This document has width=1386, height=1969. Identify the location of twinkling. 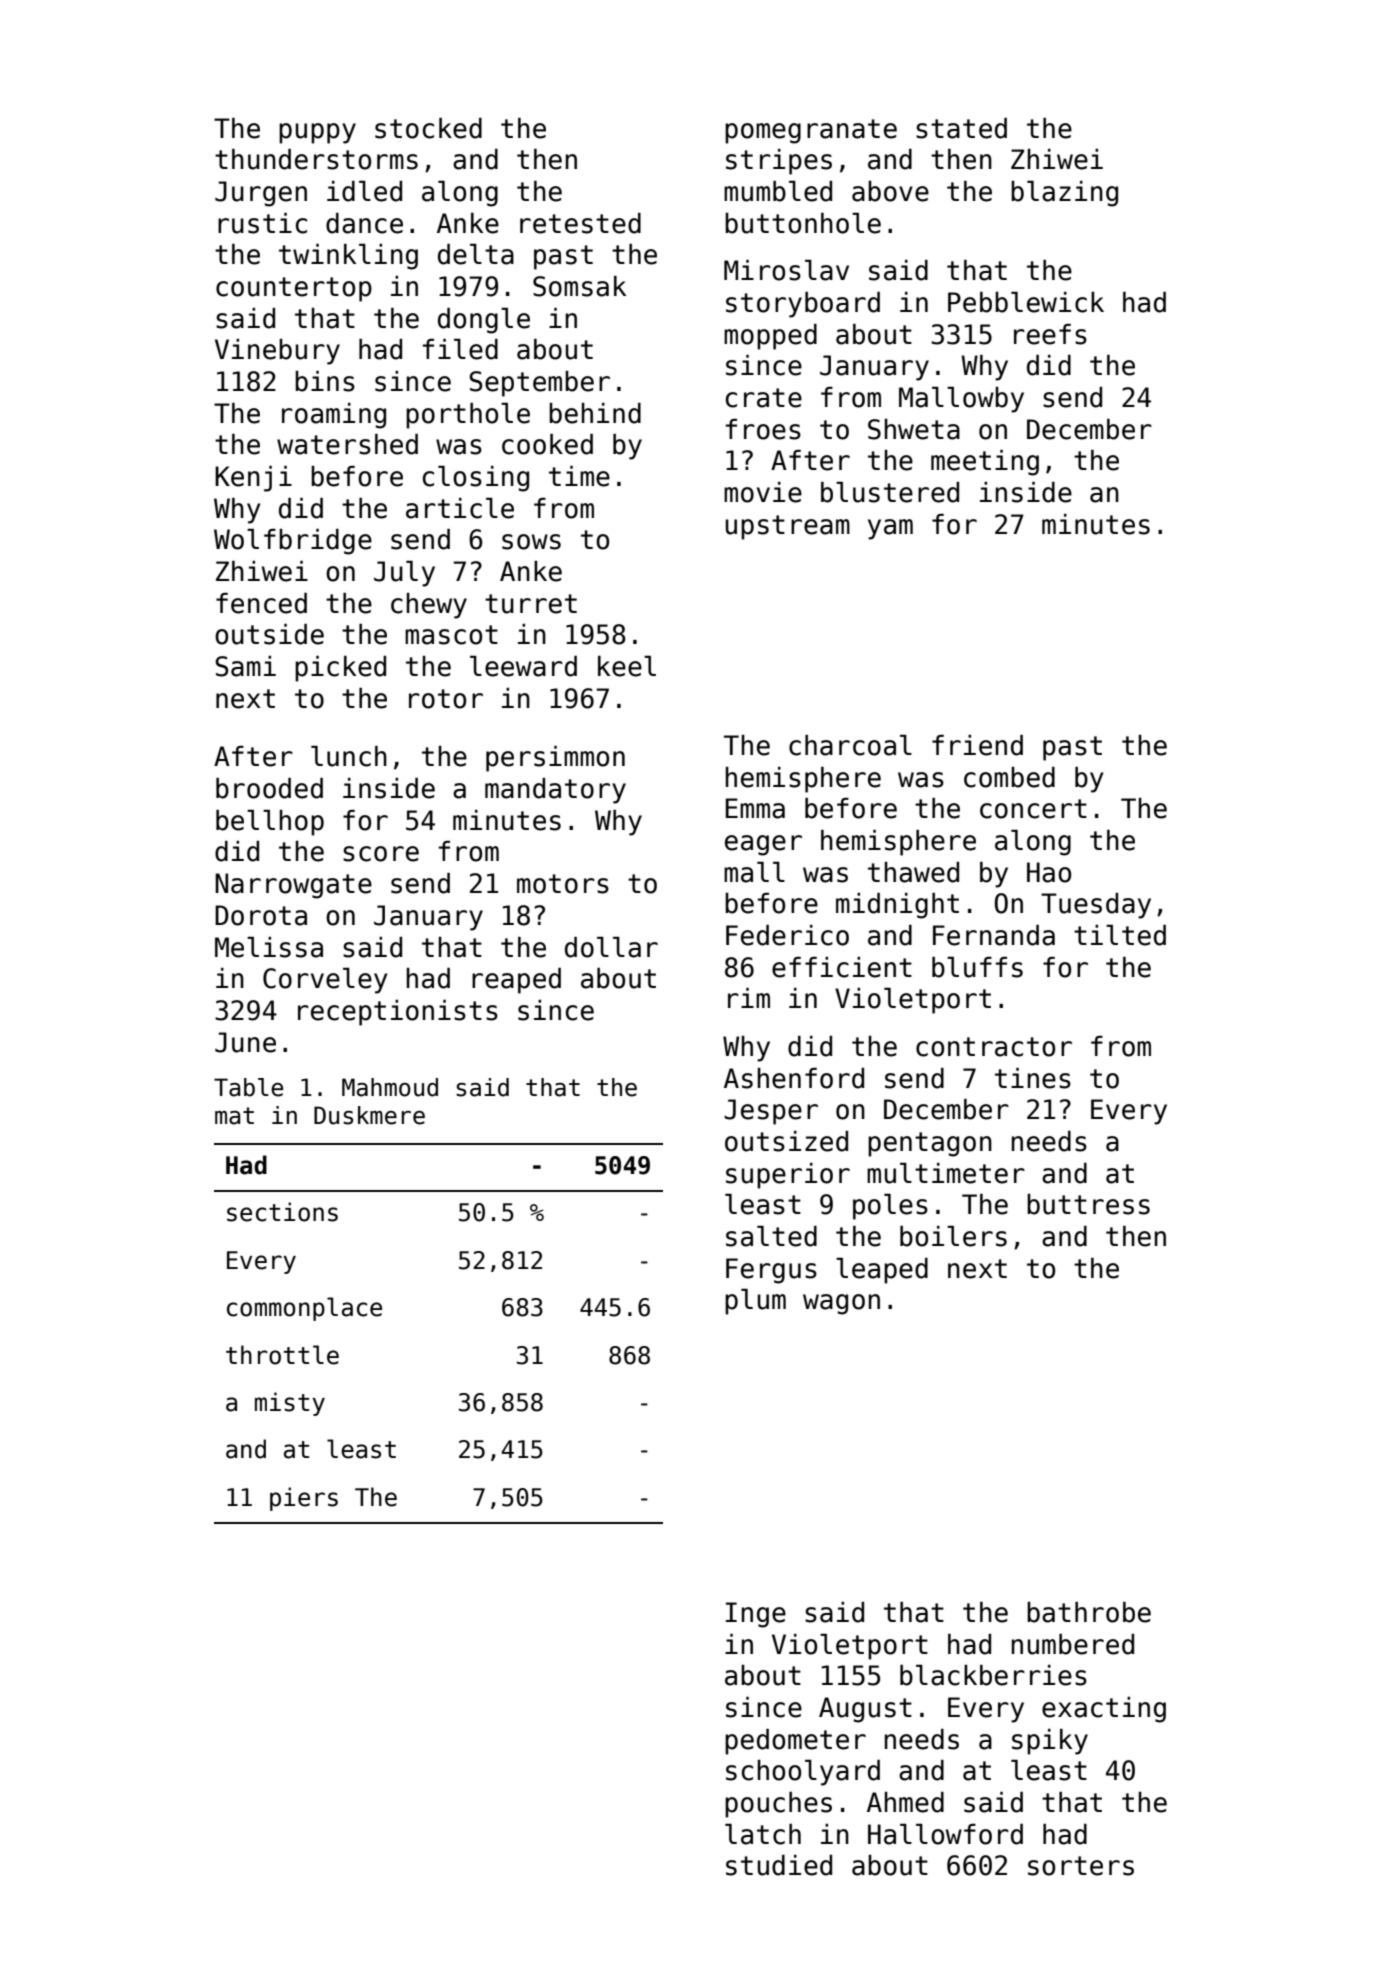
(348, 257).
